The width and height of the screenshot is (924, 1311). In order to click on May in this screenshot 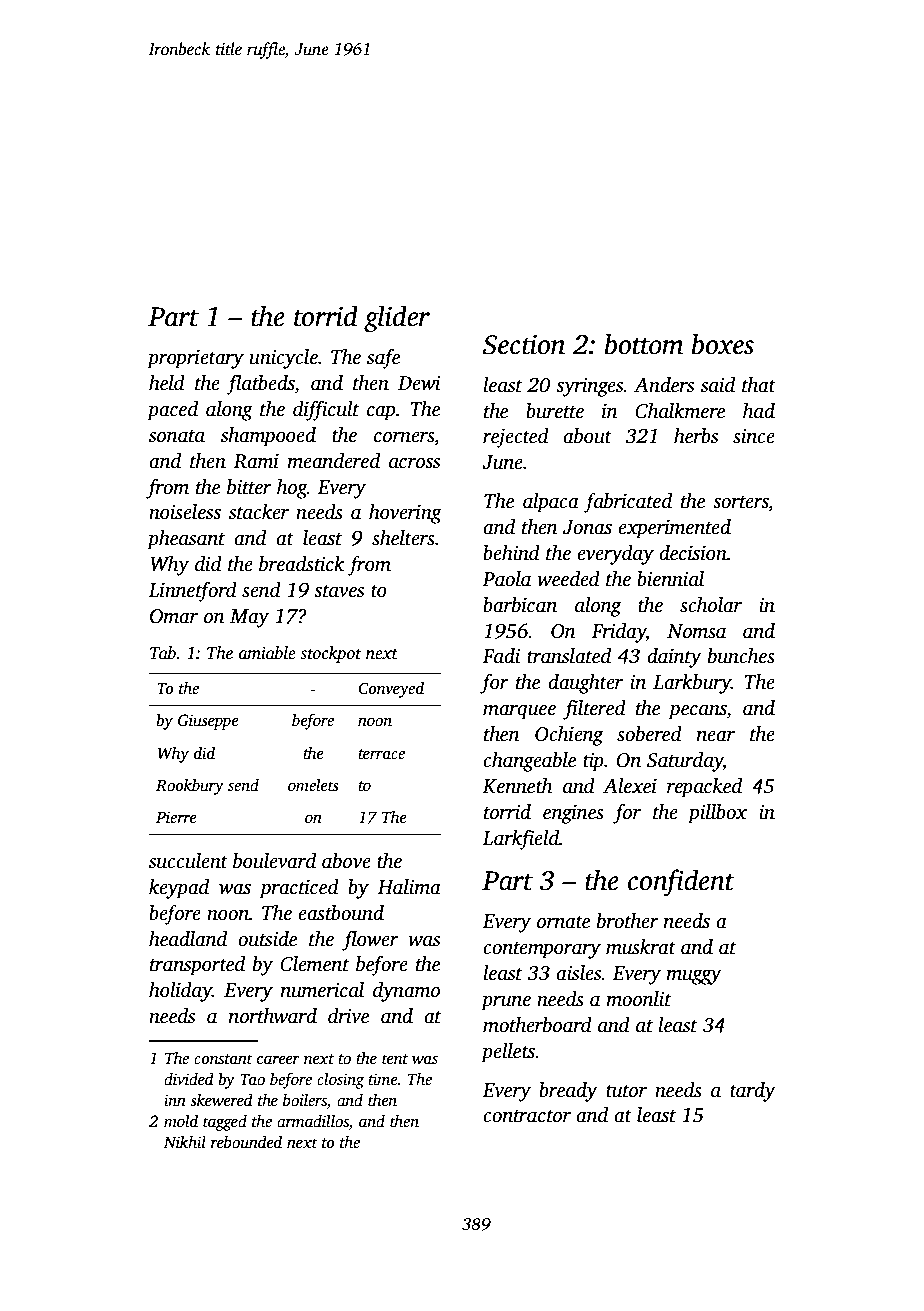, I will do `click(249, 618)`.
